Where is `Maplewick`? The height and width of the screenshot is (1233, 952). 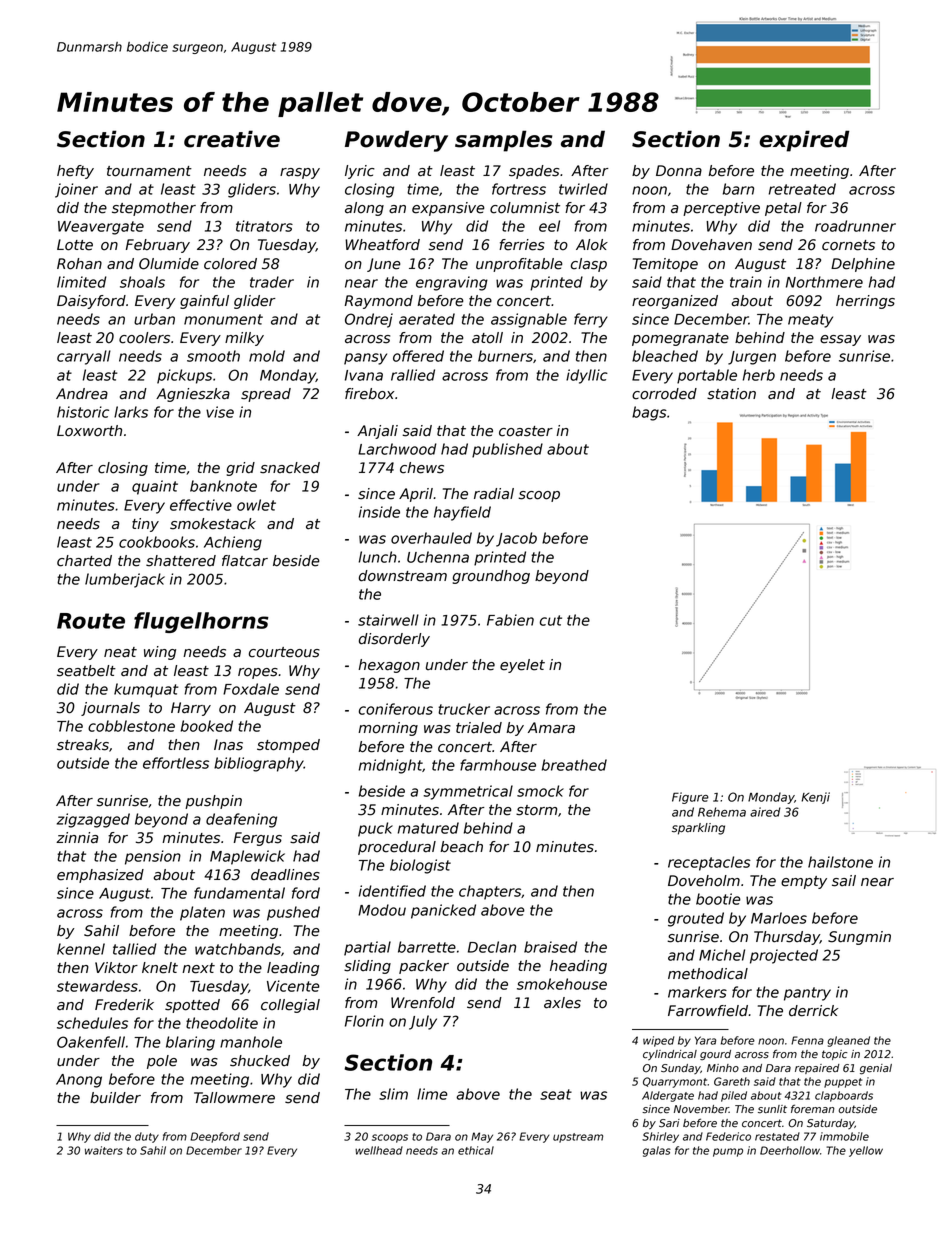 Maplewick is located at coordinates (247, 857).
